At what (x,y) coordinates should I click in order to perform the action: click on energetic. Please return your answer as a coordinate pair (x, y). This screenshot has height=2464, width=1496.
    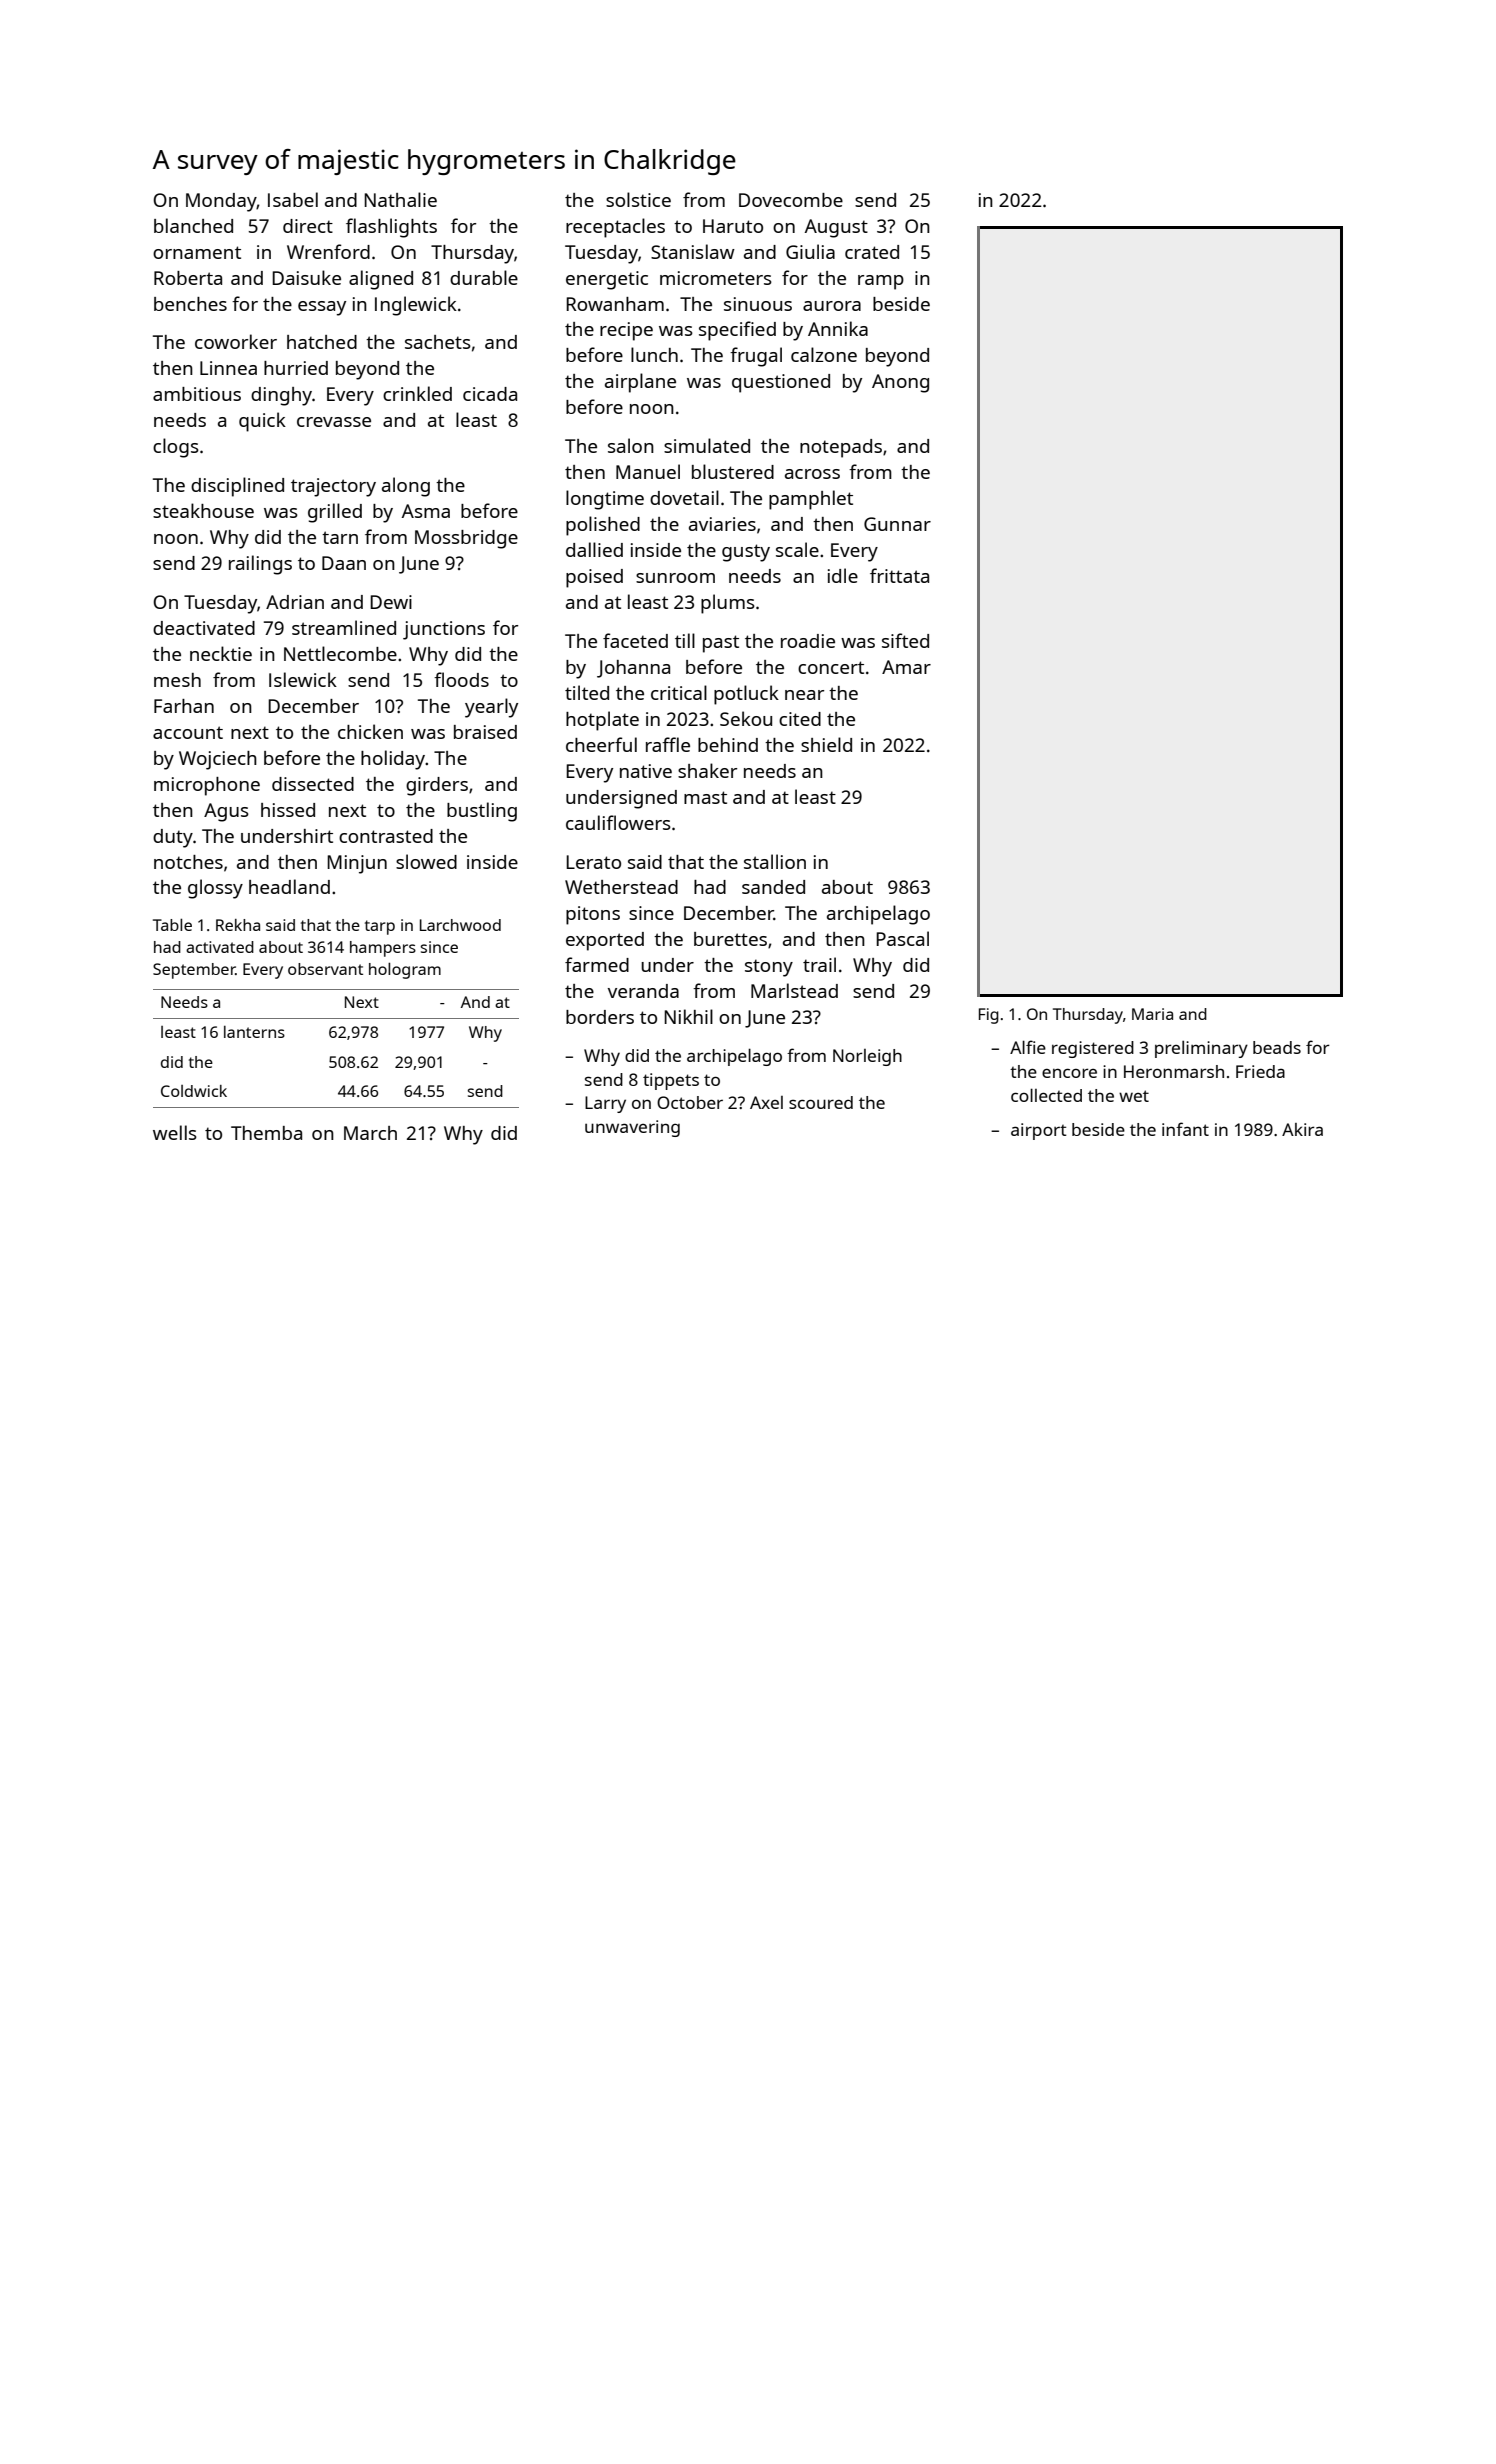
    Looking at the image, I should click on (607, 280).
